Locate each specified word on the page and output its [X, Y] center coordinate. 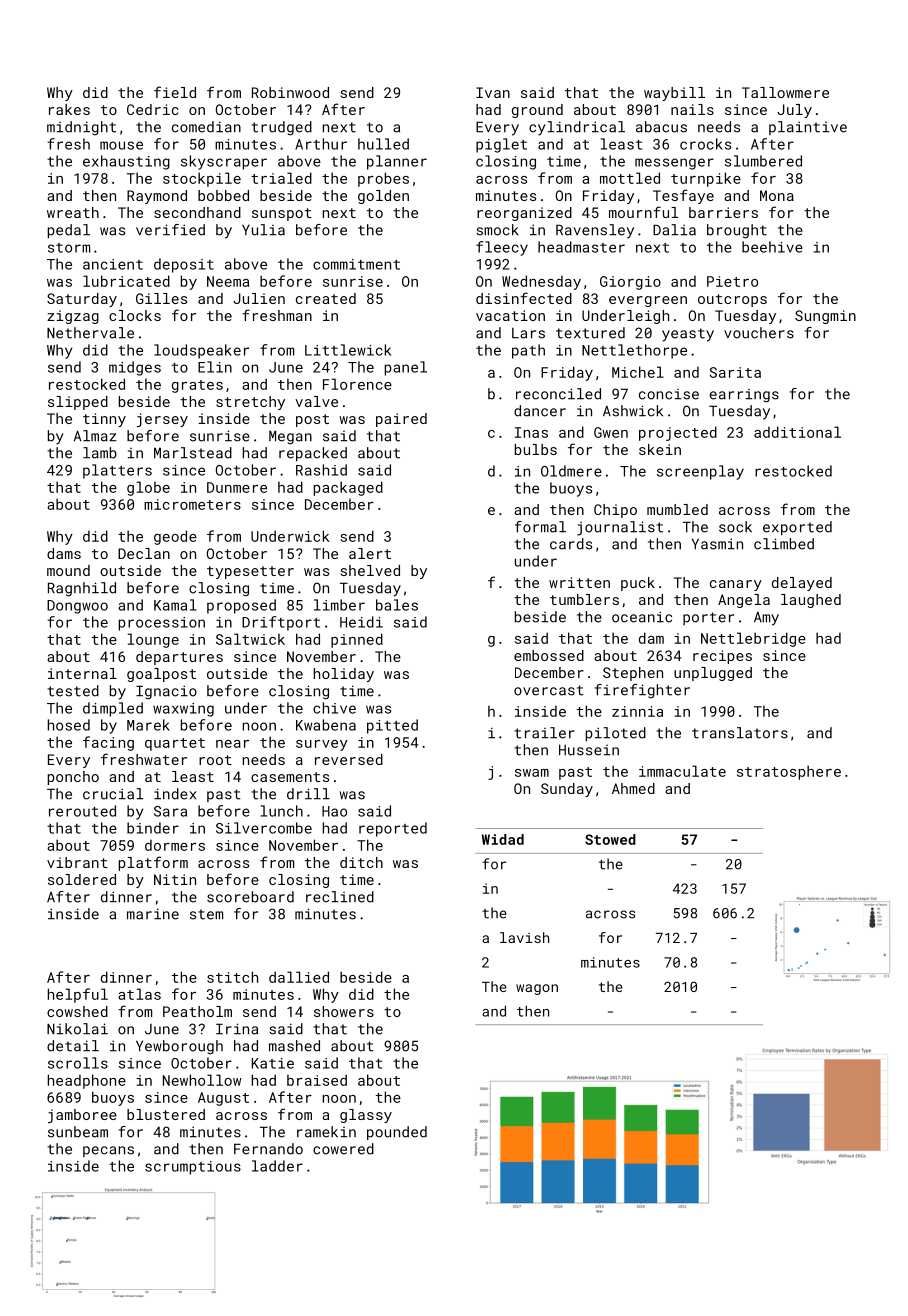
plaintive [808, 128]
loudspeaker [201, 351]
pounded [397, 1133]
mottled [630, 178]
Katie [272, 1063]
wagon [537, 989]
